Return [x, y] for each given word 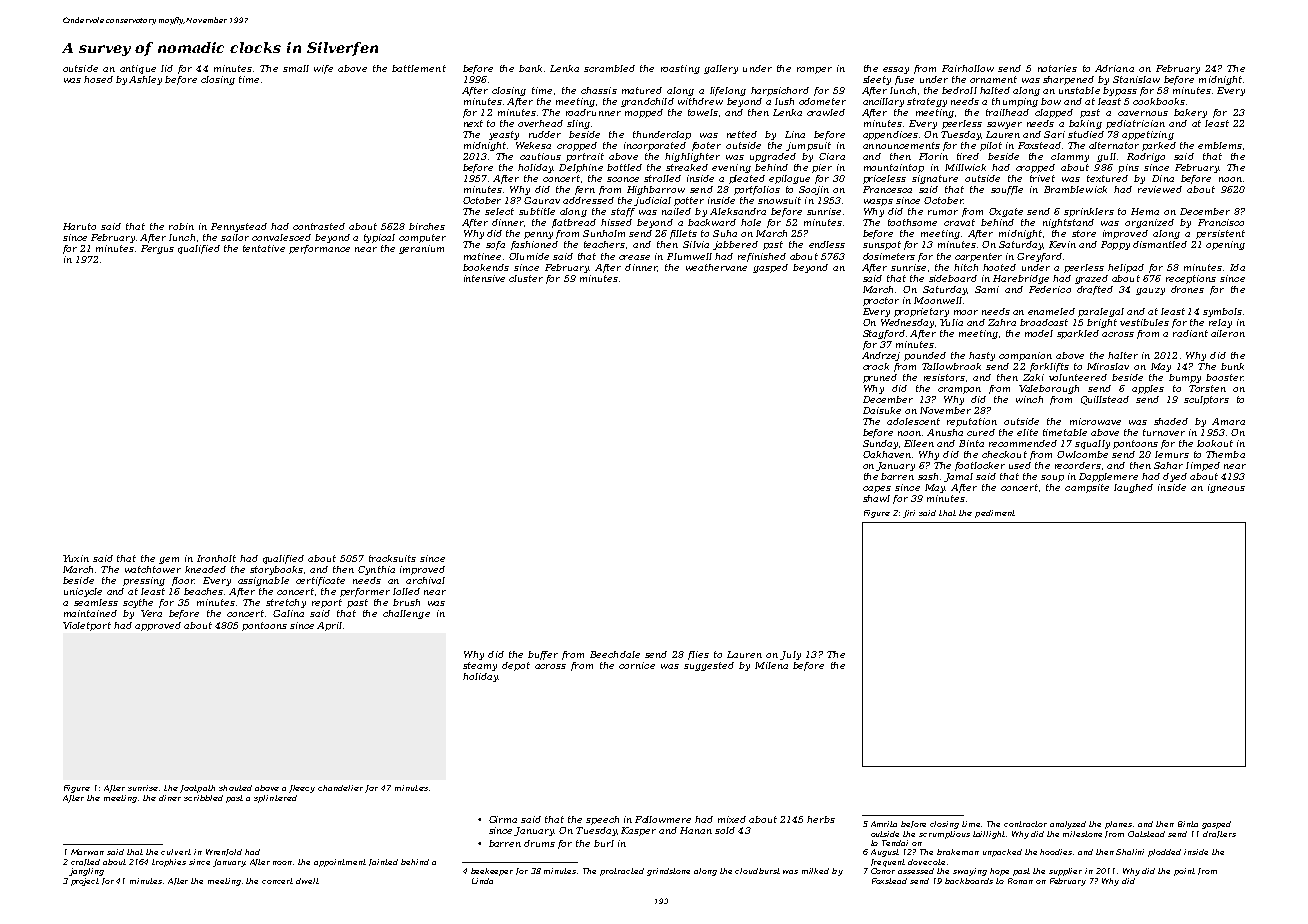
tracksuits [392, 558]
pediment [995, 514]
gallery [721, 69]
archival [425, 580]
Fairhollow [968, 68]
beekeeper [492, 872]
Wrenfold [224, 852]
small [296, 68]
